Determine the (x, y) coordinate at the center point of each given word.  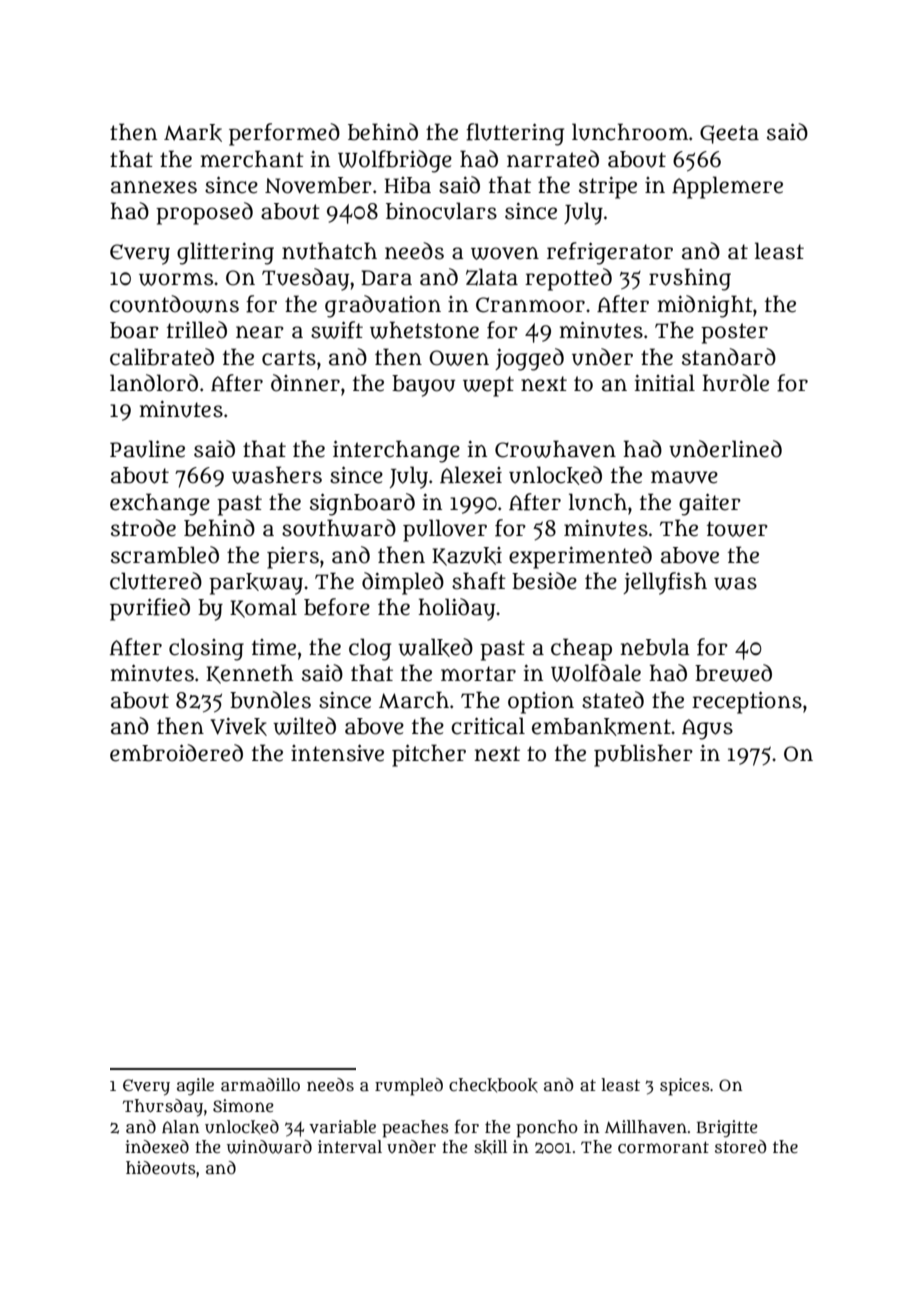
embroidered (176, 753)
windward (269, 1147)
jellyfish (665, 583)
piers (293, 557)
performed (284, 134)
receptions (747, 702)
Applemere (727, 187)
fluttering (515, 134)
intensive (337, 753)
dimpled (403, 583)
